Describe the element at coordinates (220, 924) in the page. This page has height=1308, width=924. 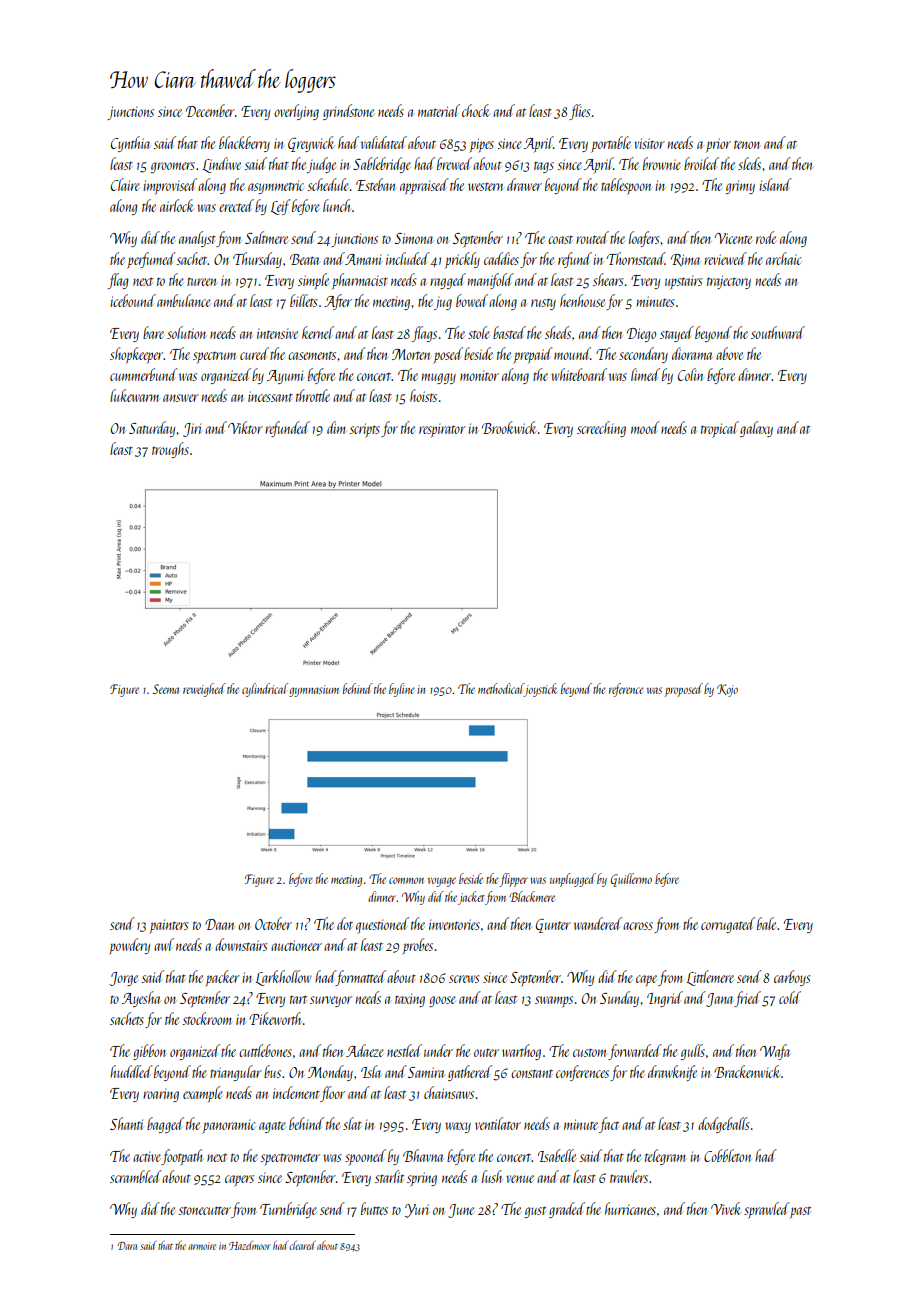
I see `Daan` at that location.
